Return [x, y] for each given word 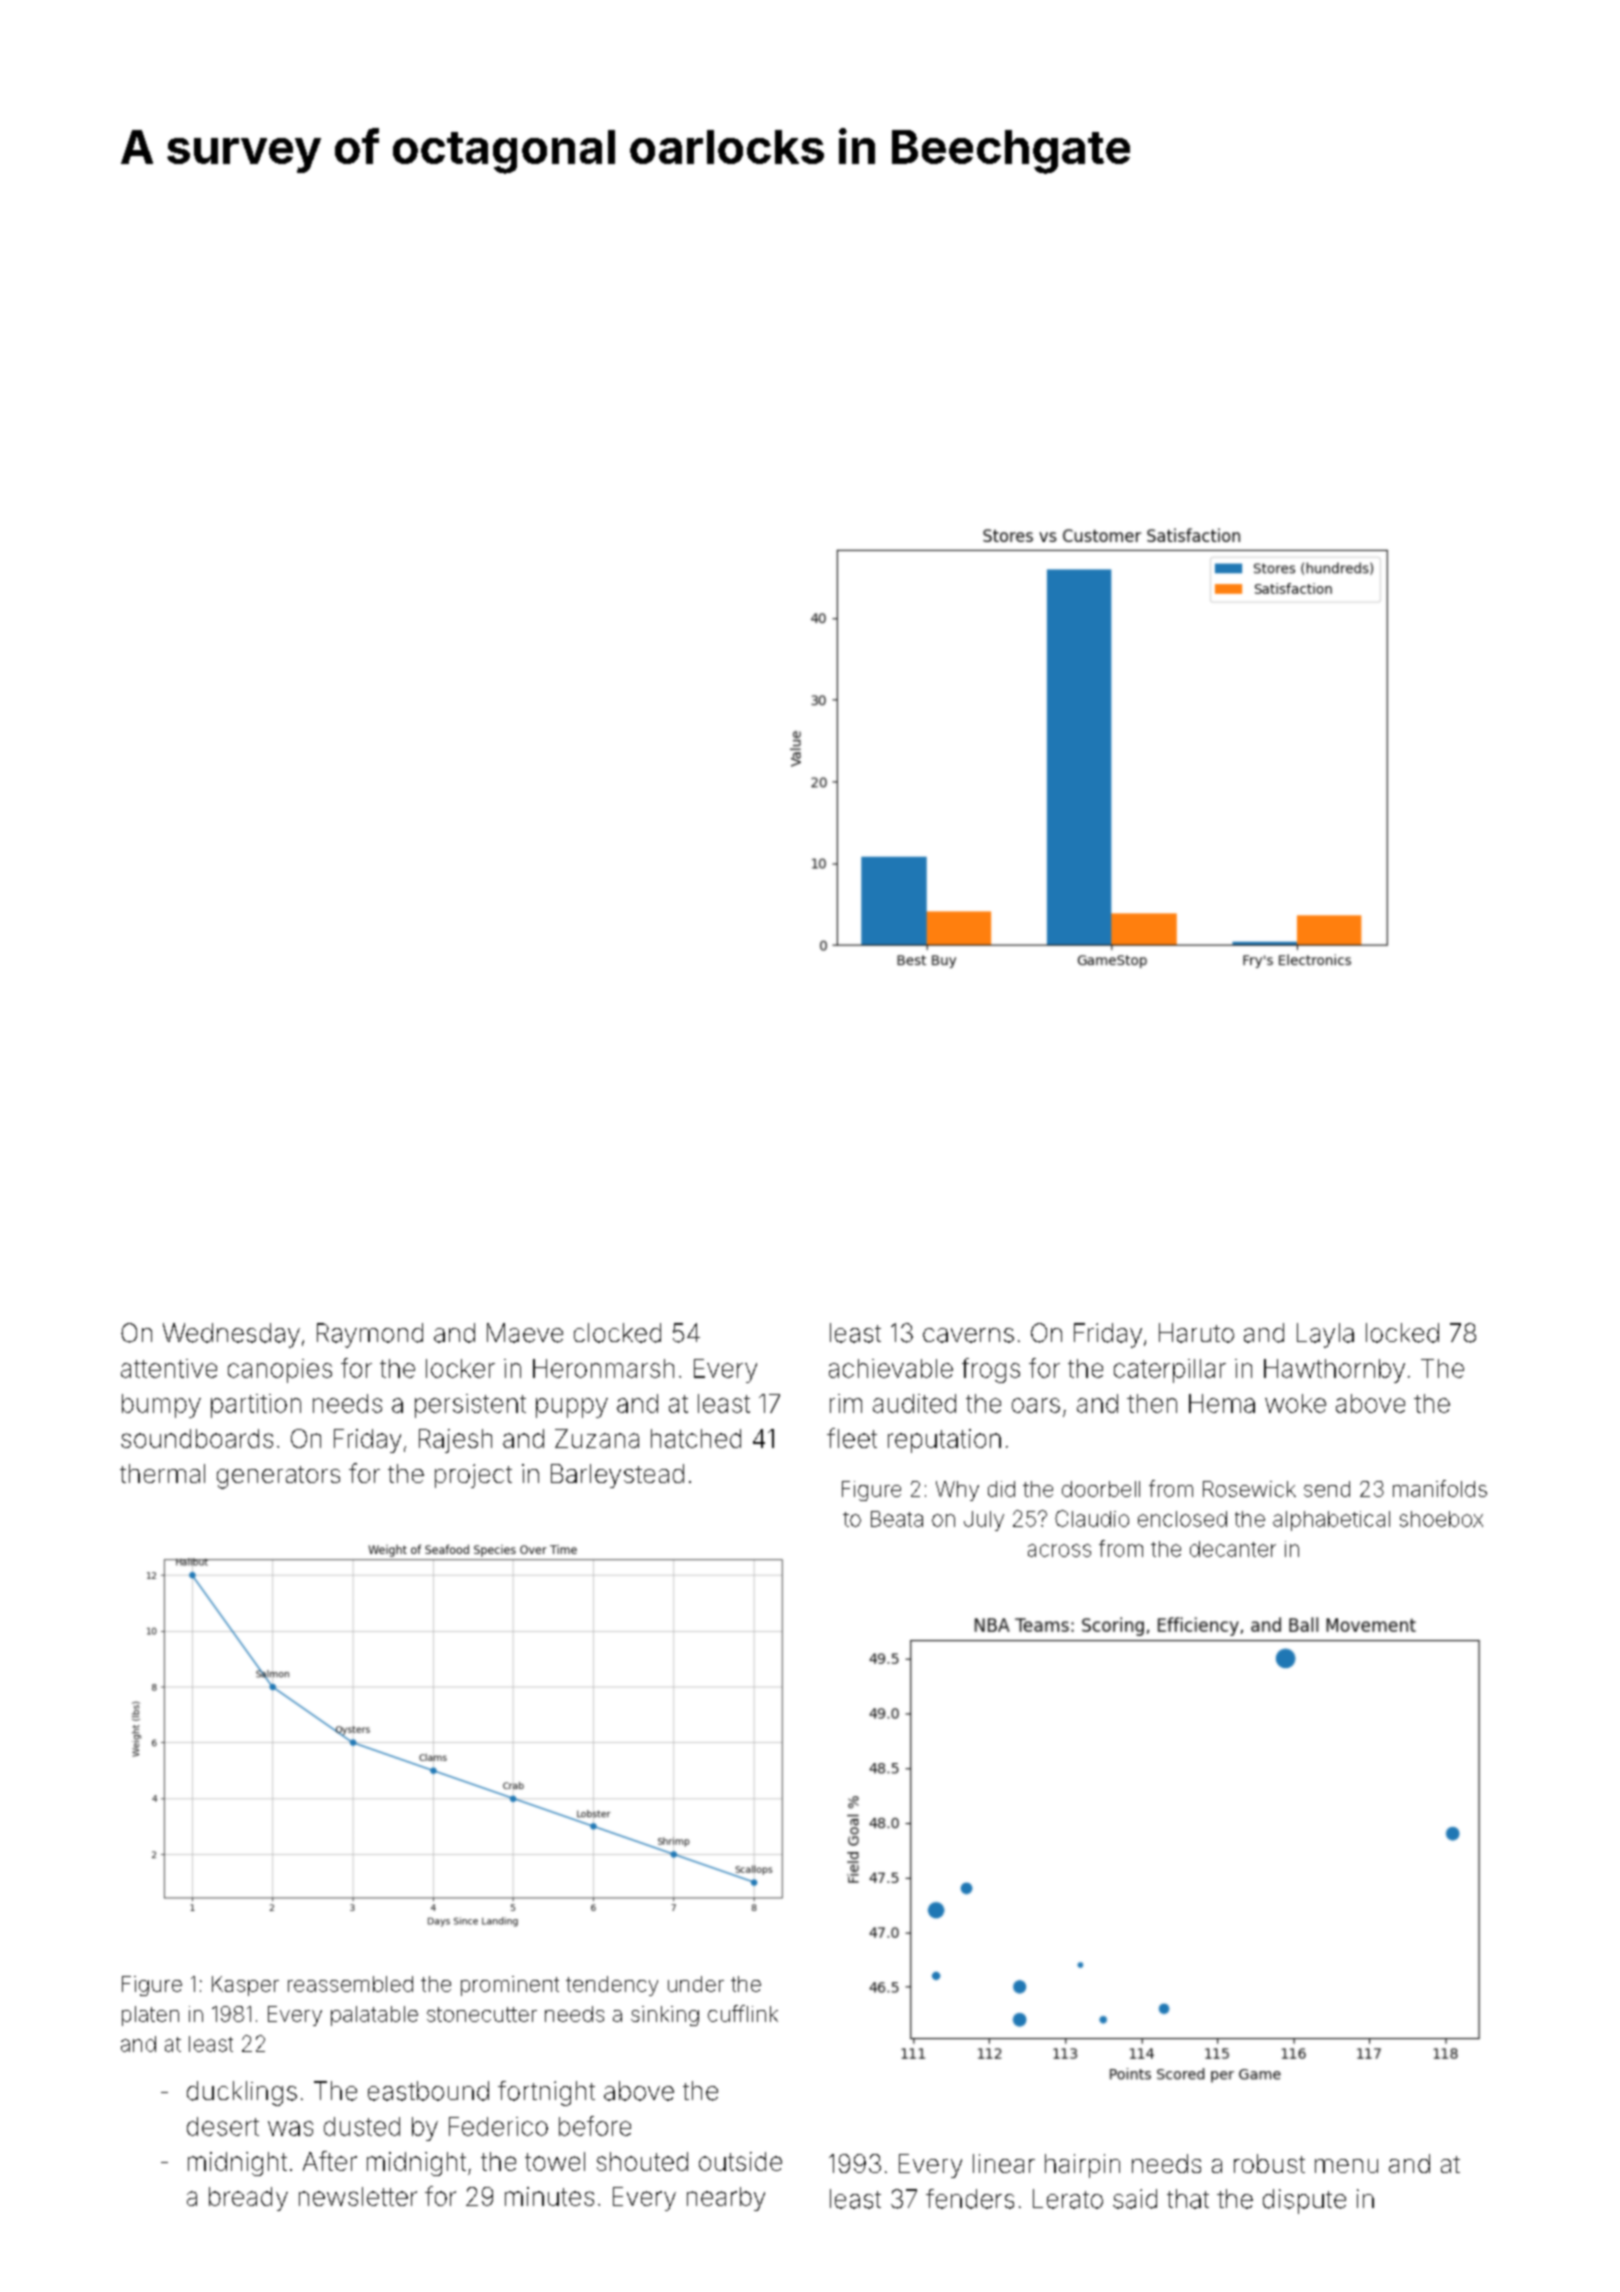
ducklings [242, 2093]
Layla [1325, 1335]
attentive [169, 1368]
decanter [1233, 1549]
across [1059, 1550]
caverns [968, 1335]
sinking [665, 2016]
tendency [612, 1986]
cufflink [743, 2013]
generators [278, 1477]
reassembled [350, 1984]
